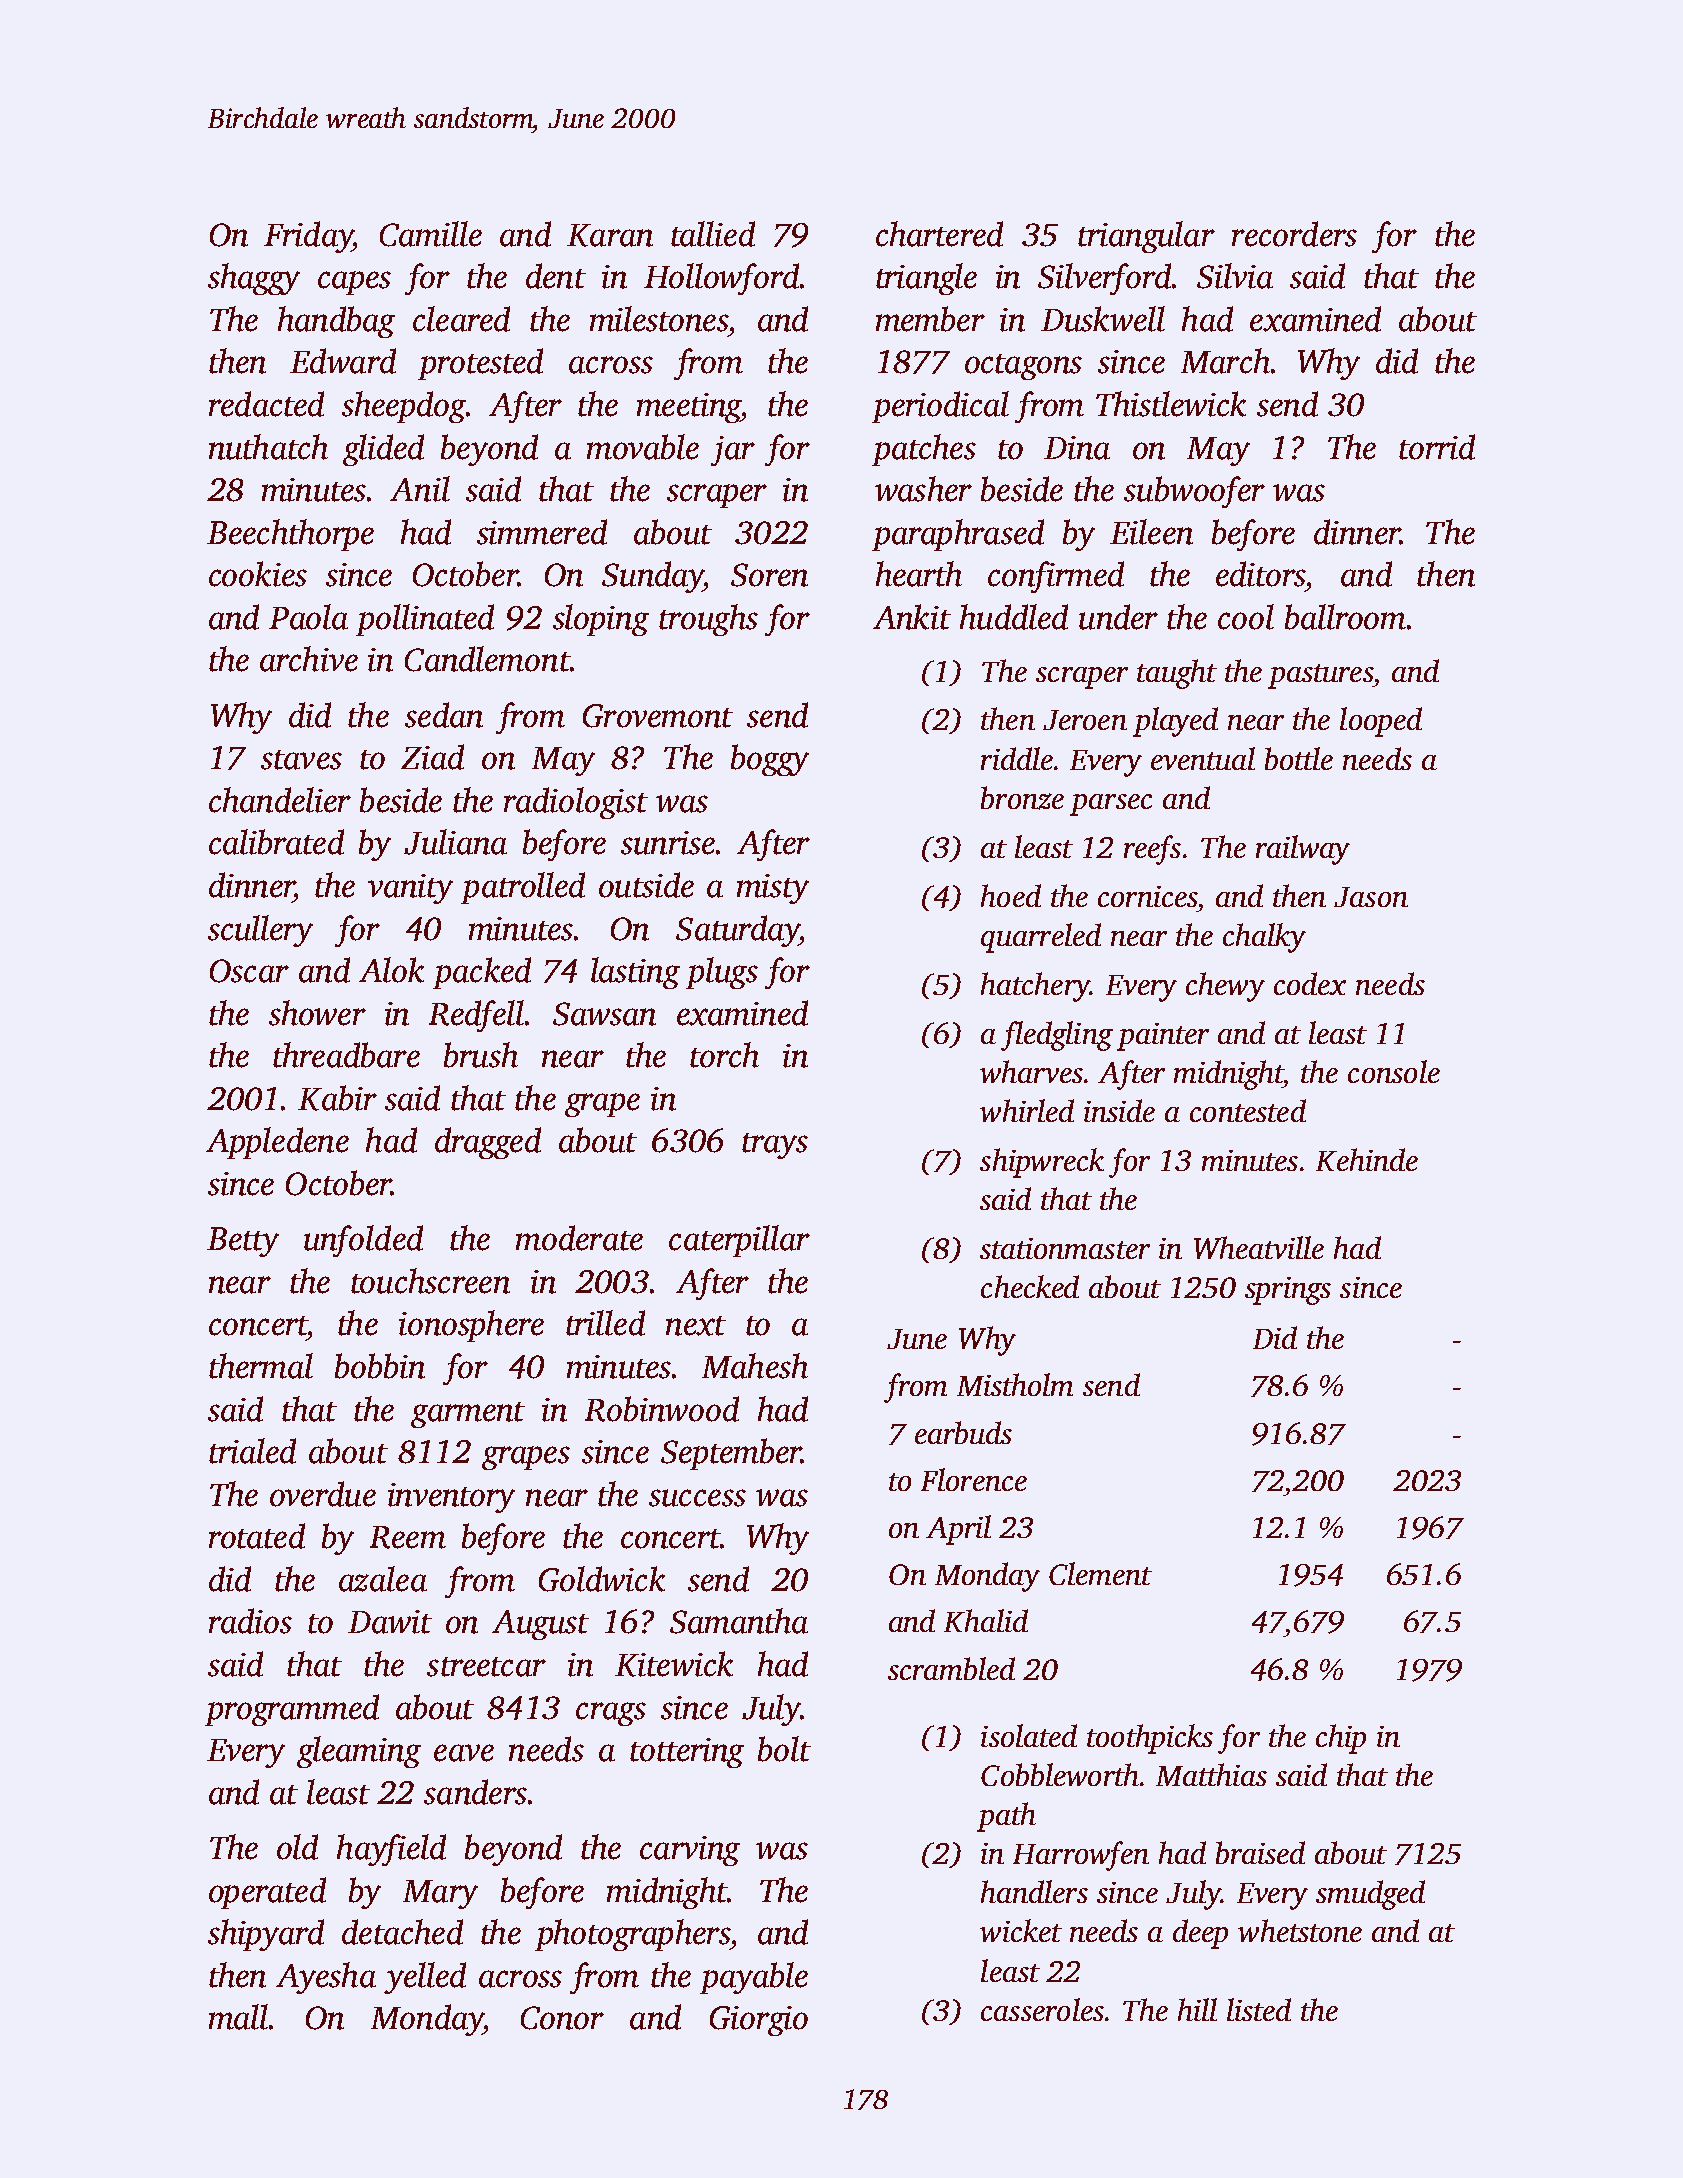  I want to click on tallied, so click(713, 234).
